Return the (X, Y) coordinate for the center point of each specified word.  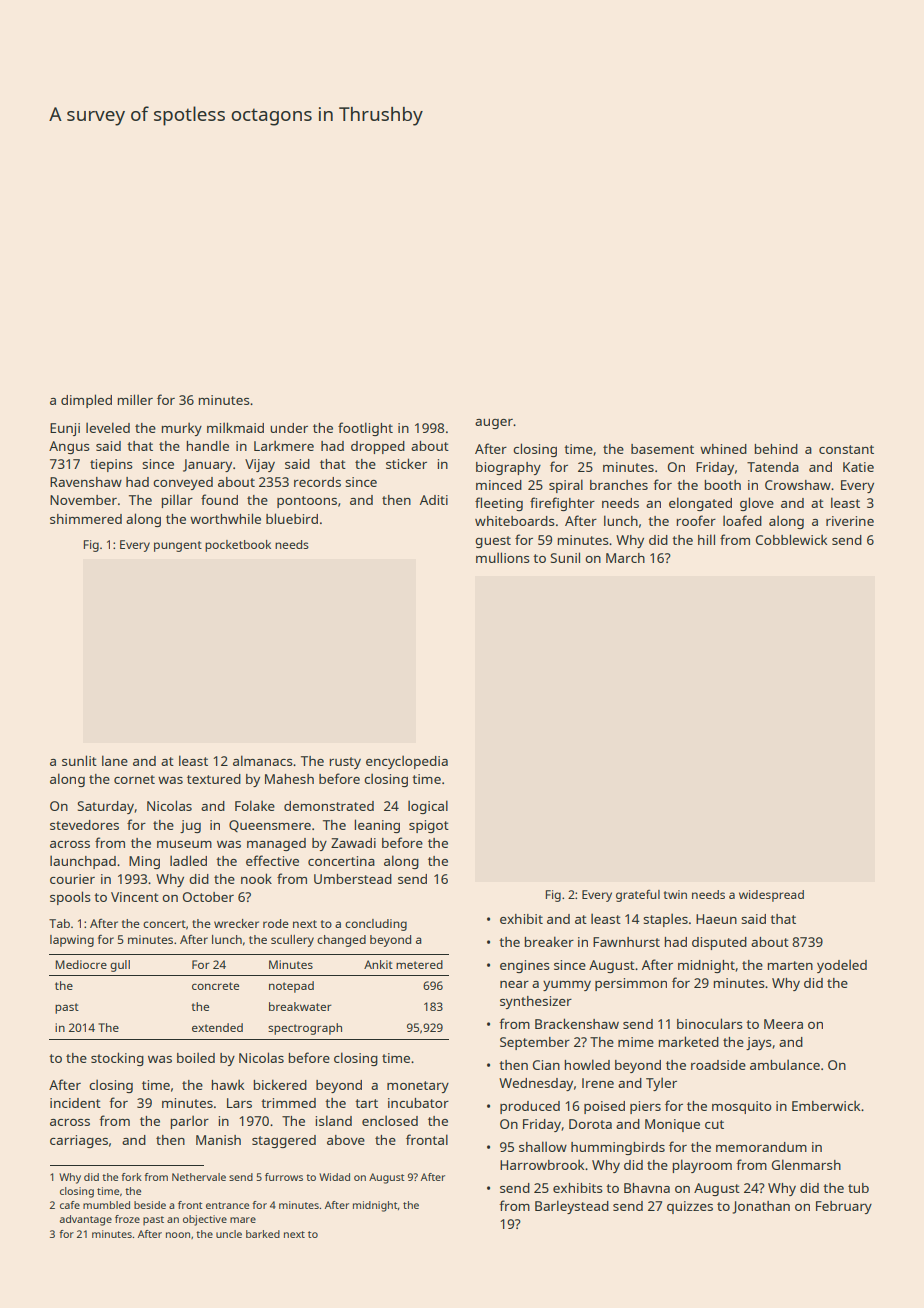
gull (120, 966)
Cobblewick (791, 539)
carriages (79, 1141)
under (289, 428)
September (535, 1043)
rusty (345, 763)
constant (846, 449)
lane (115, 760)
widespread (771, 896)
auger (494, 424)
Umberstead (353, 879)
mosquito (742, 1107)
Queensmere (270, 826)
